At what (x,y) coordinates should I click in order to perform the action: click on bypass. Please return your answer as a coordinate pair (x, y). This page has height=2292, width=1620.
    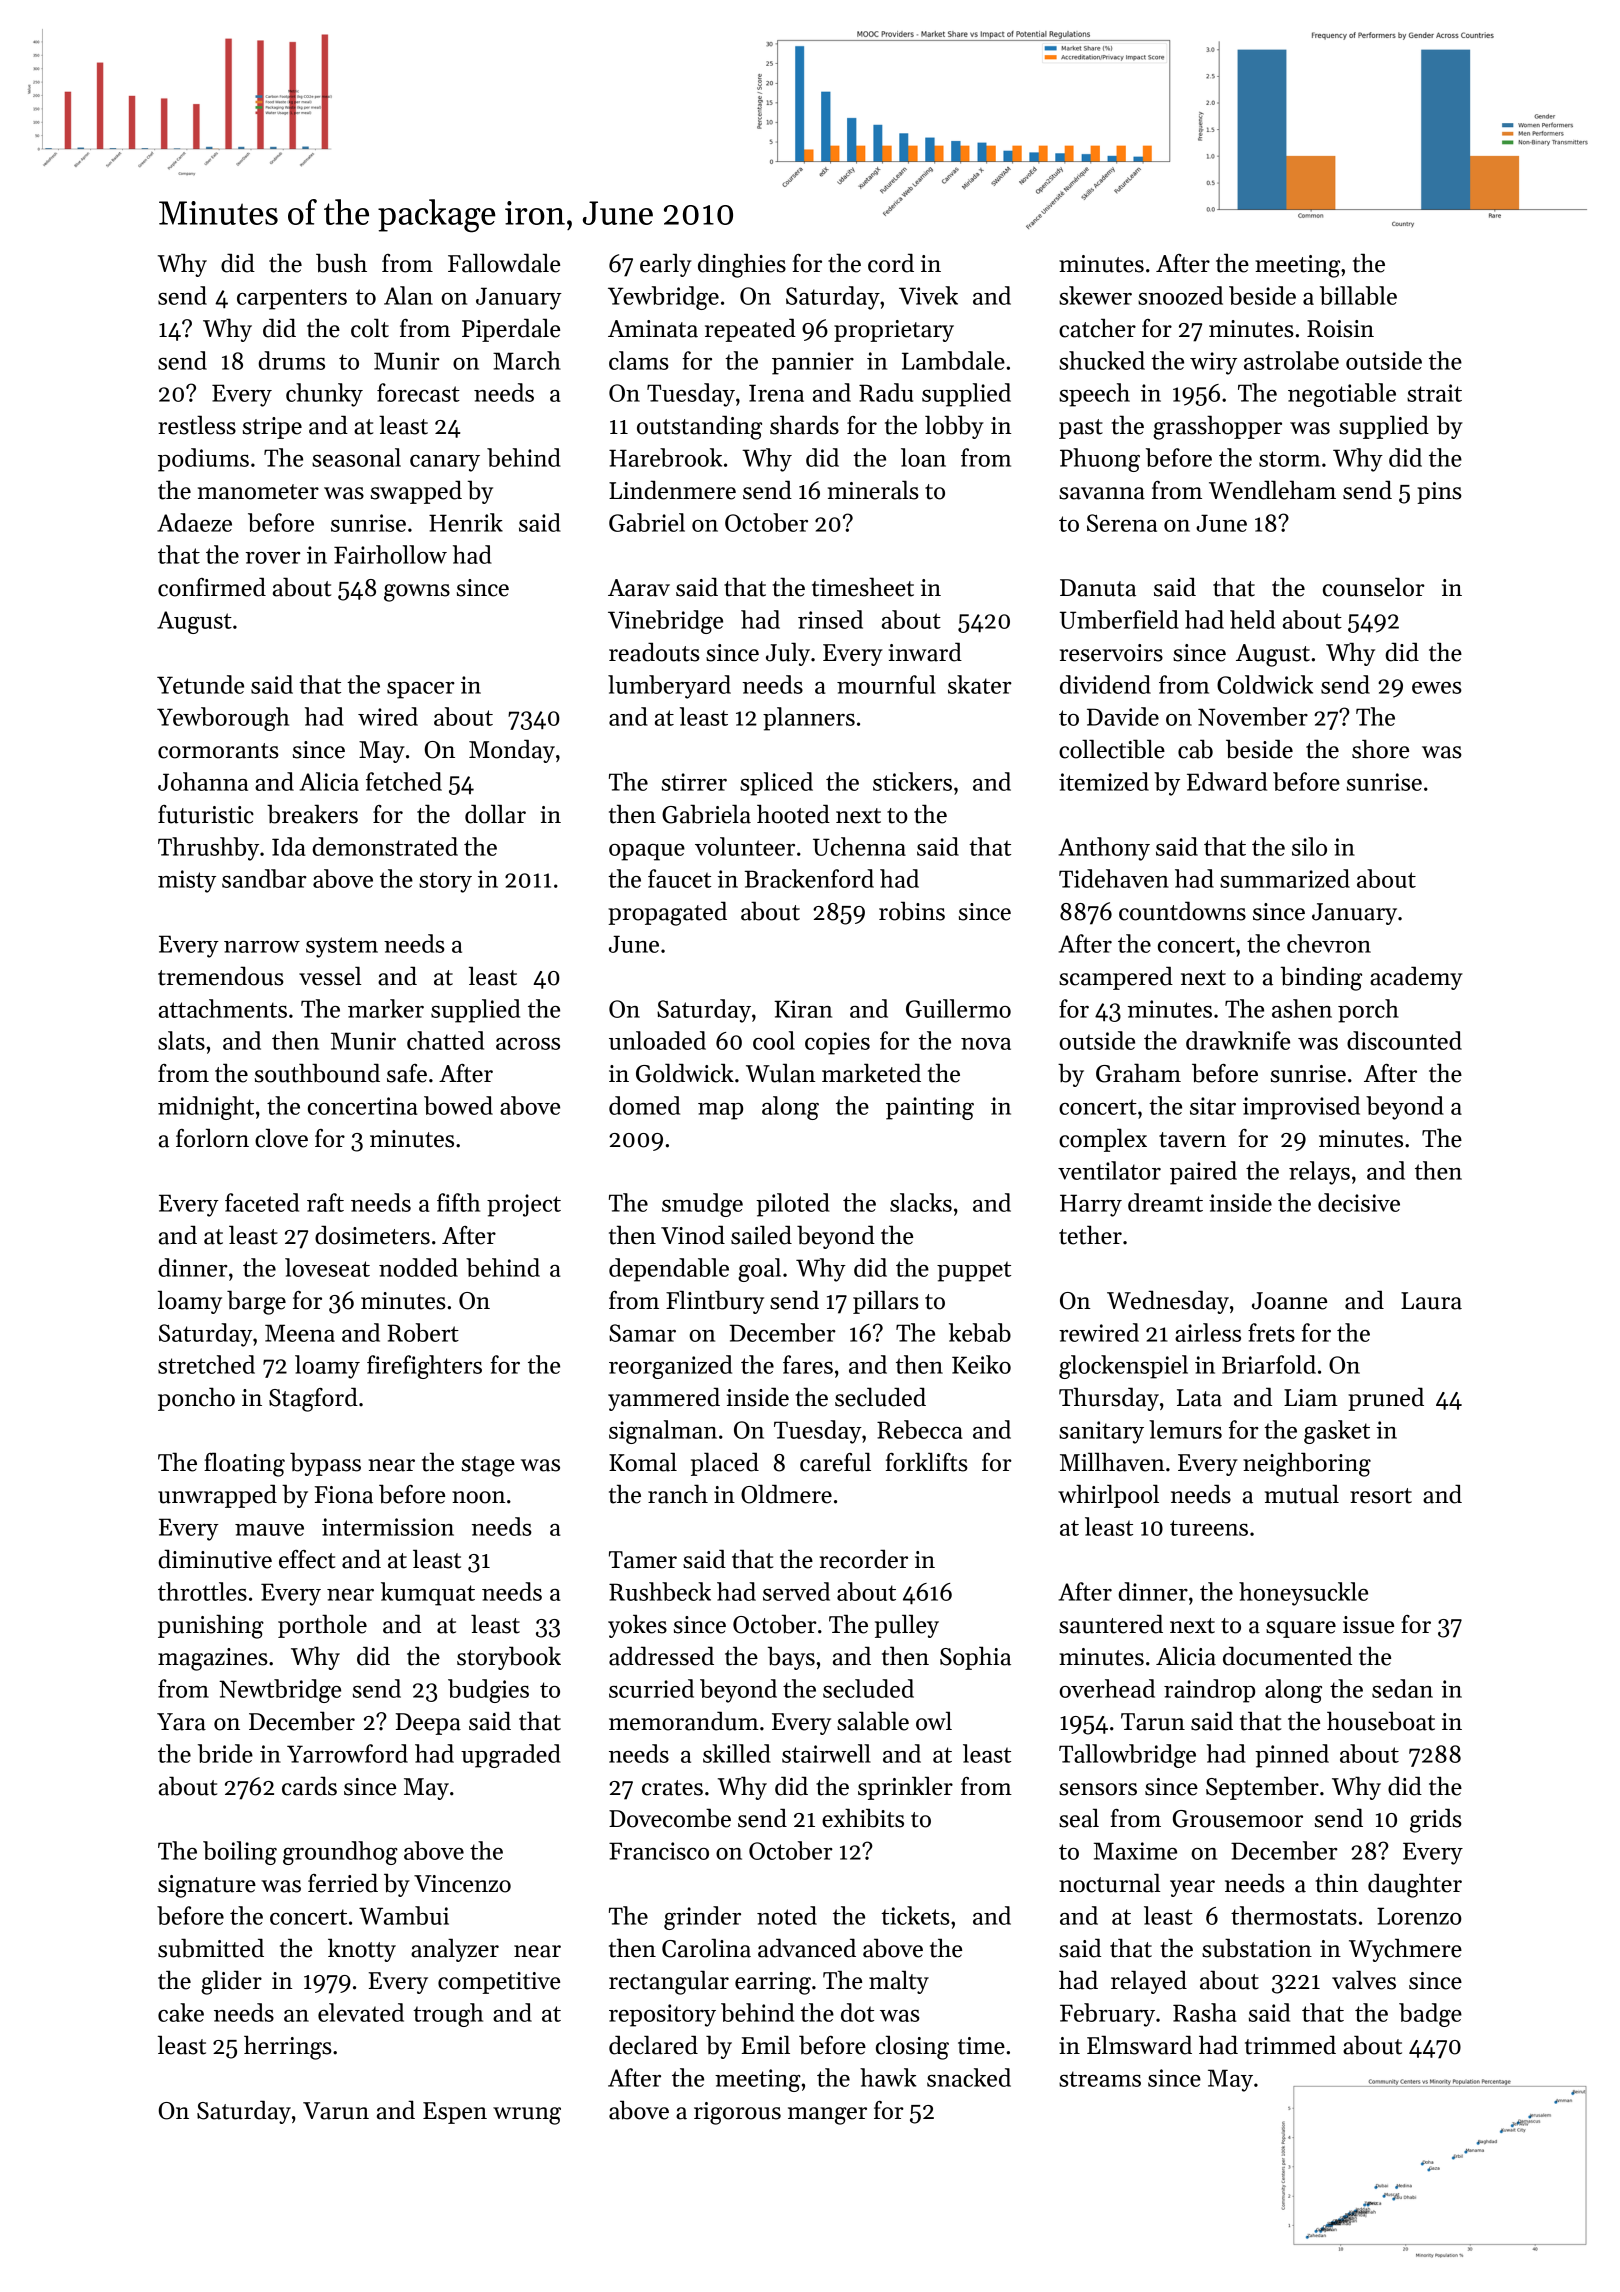
    Looking at the image, I should click on (325, 1464).
